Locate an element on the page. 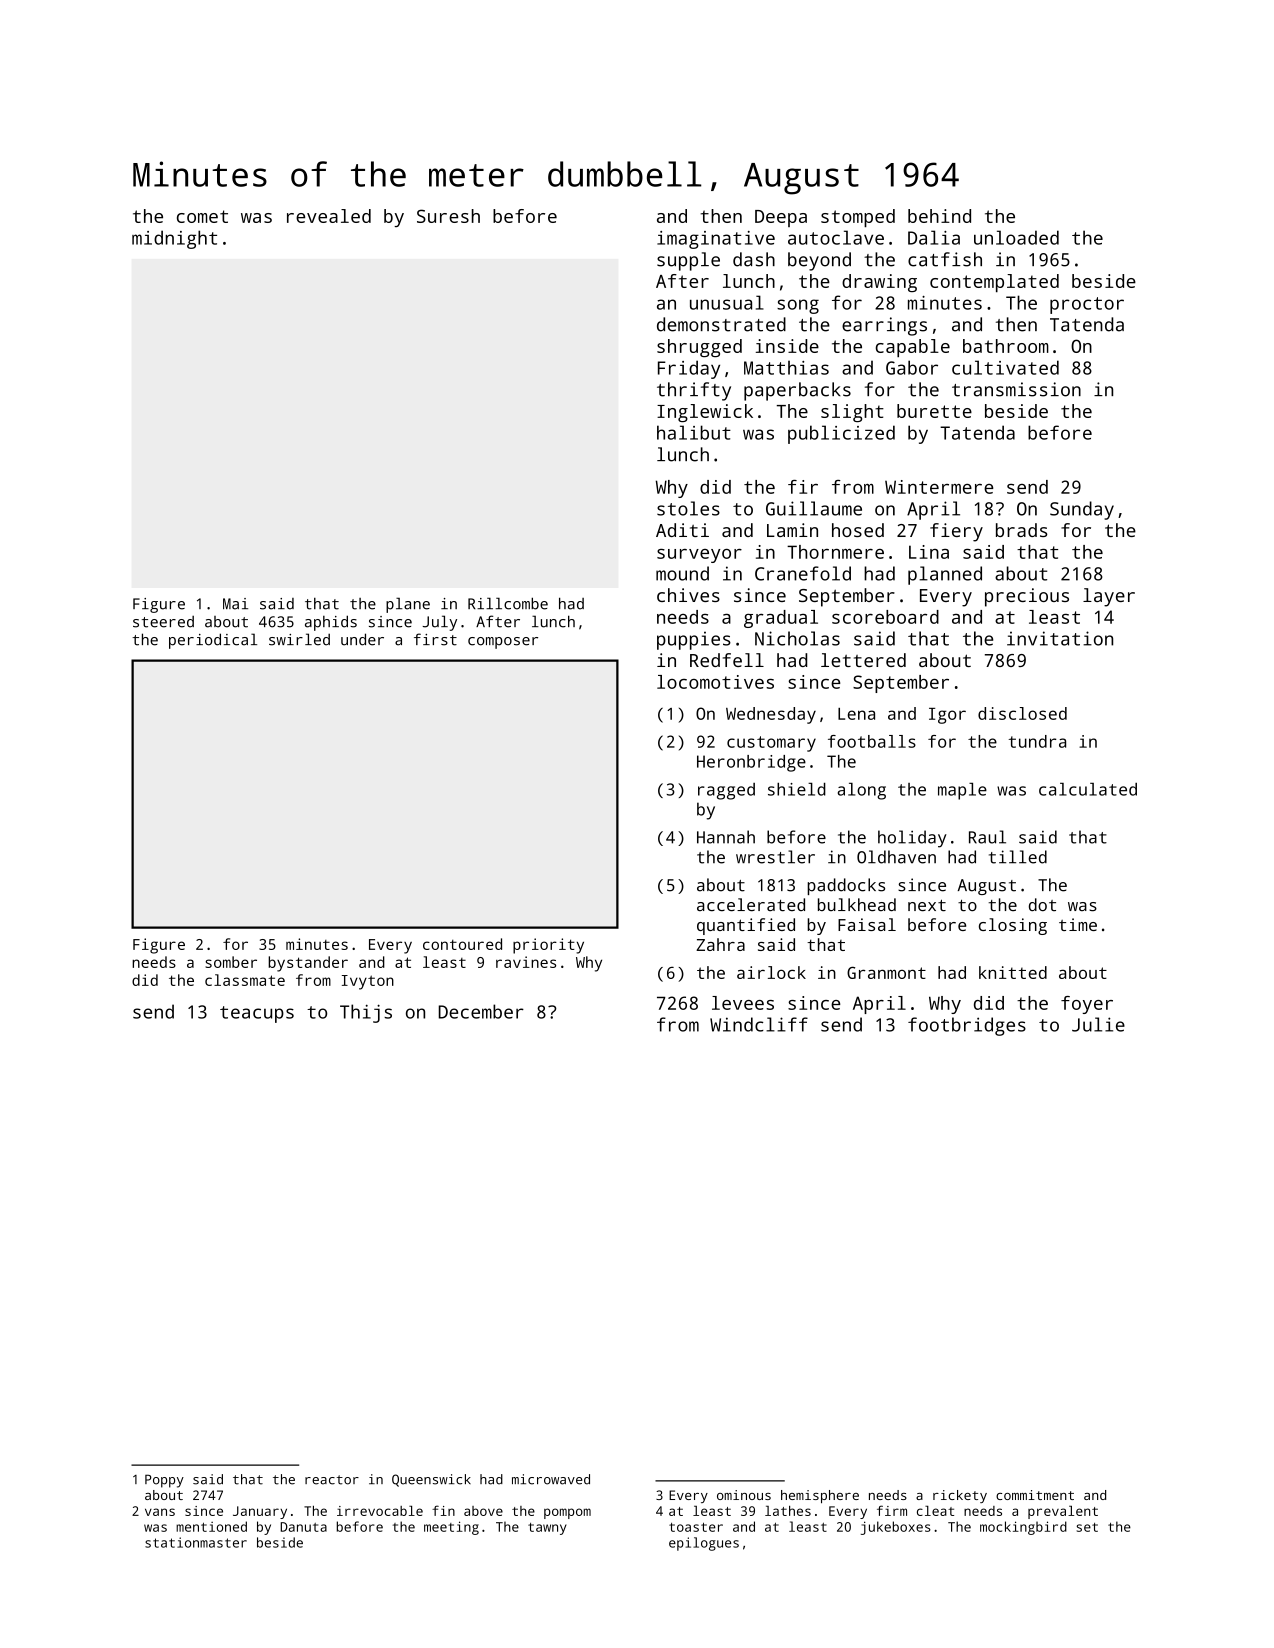  periodical is located at coordinates (213, 641).
